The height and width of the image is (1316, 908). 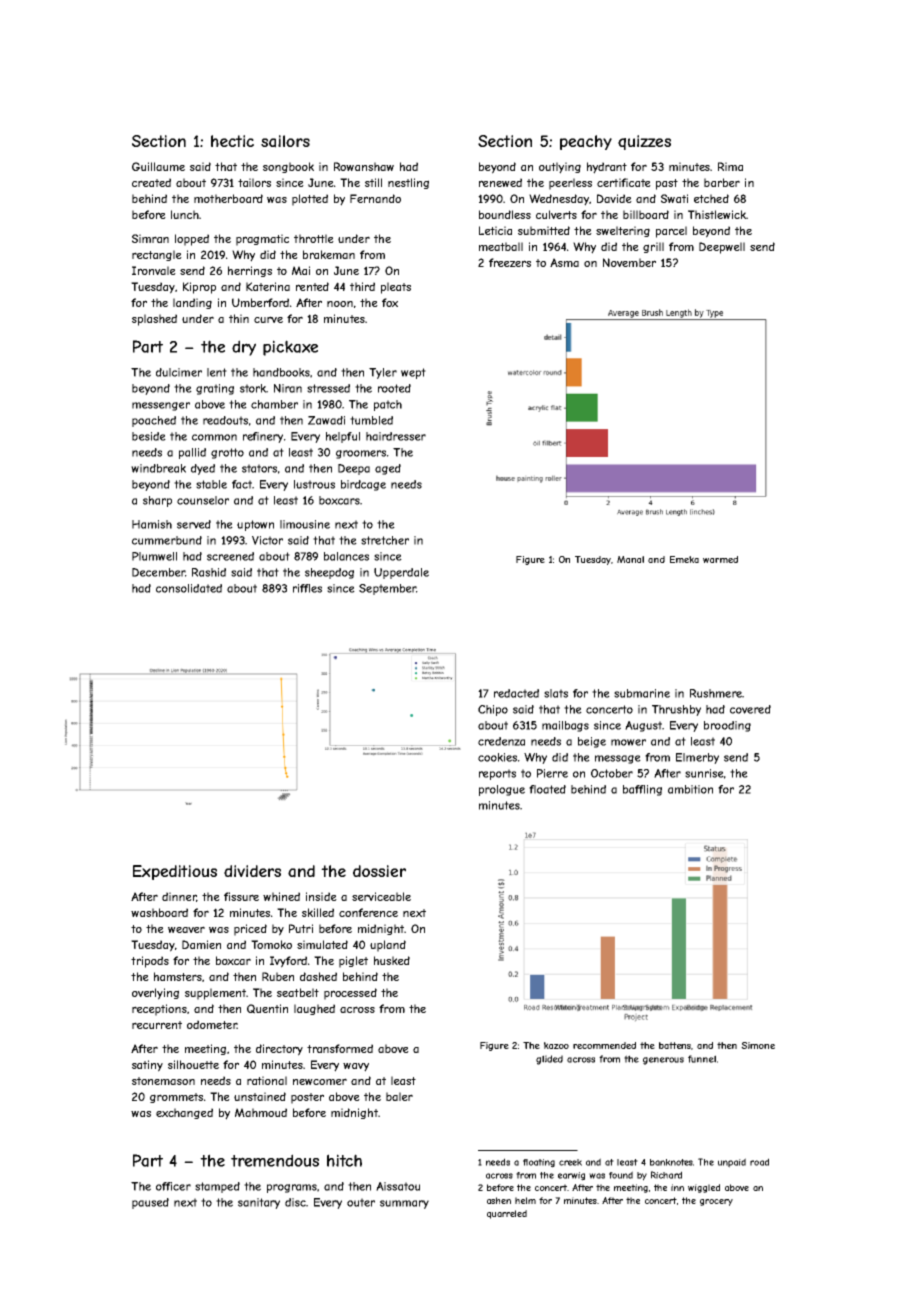 What do you see at coordinates (184, 1113) in the image?
I see `exchanged` at bounding box center [184, 1113].
